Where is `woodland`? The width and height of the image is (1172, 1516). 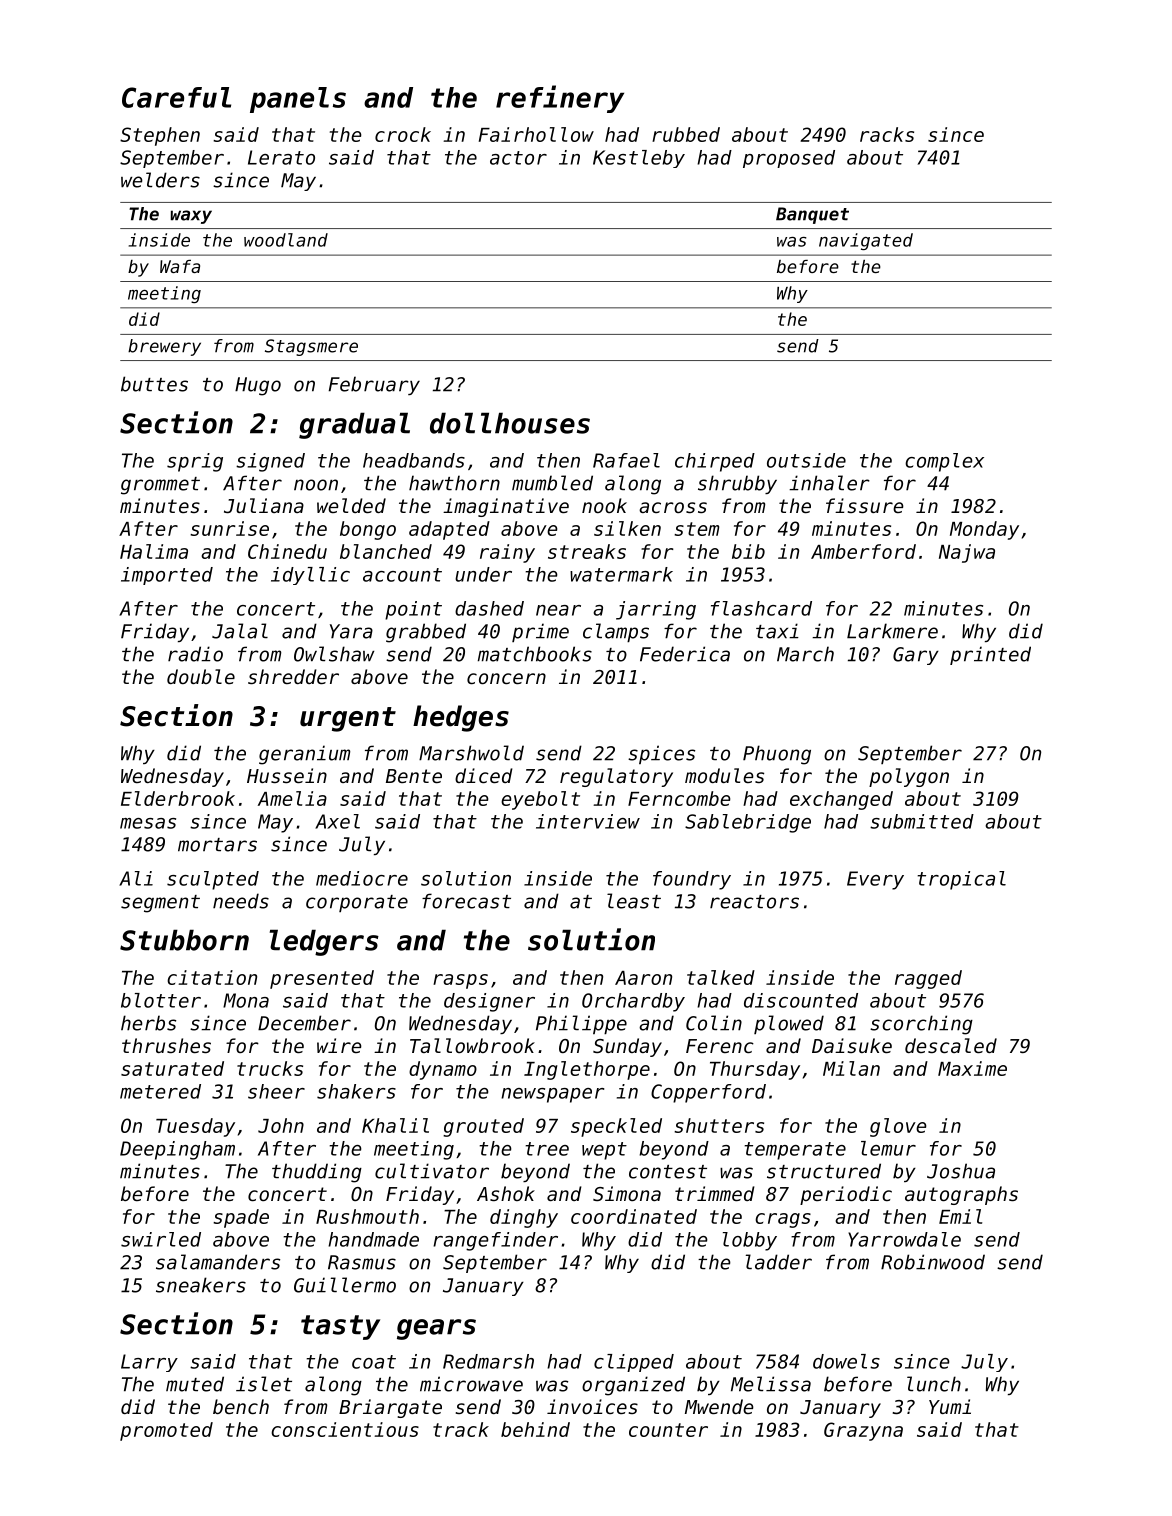
woodland is located at coordinates (286, 240).
